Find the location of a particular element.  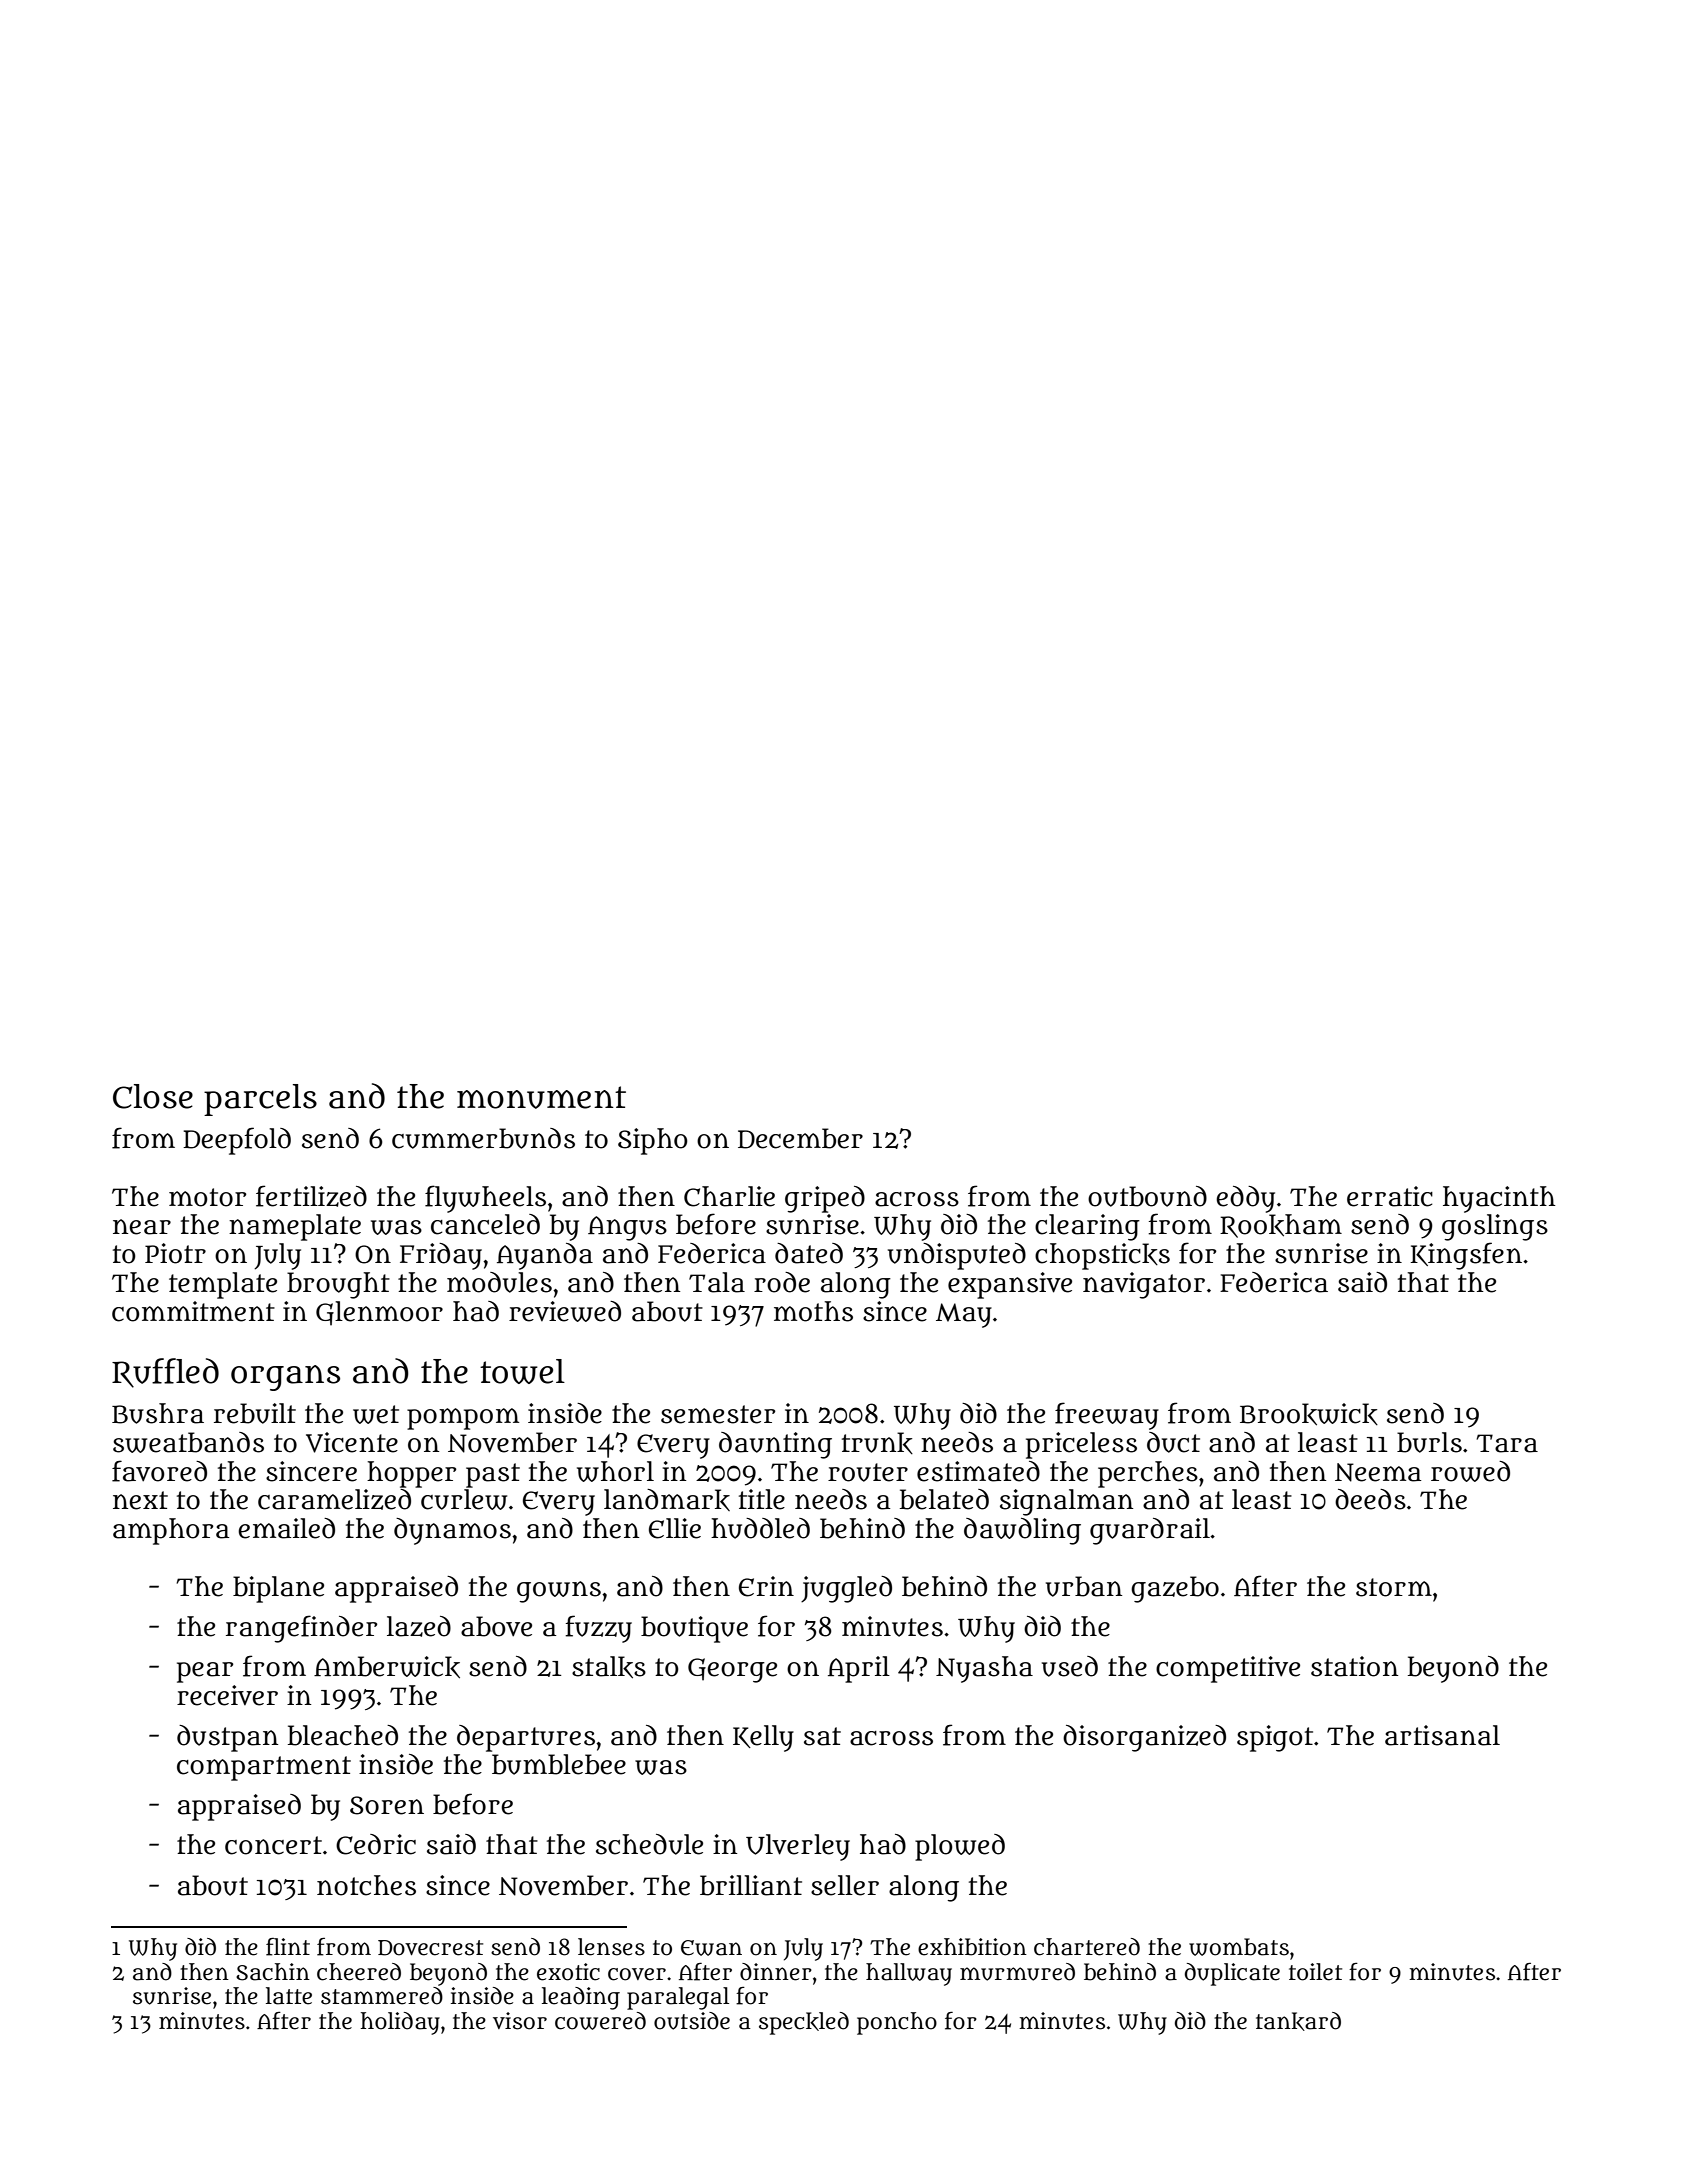

deeds is located at coordinates (1370, 1499).
